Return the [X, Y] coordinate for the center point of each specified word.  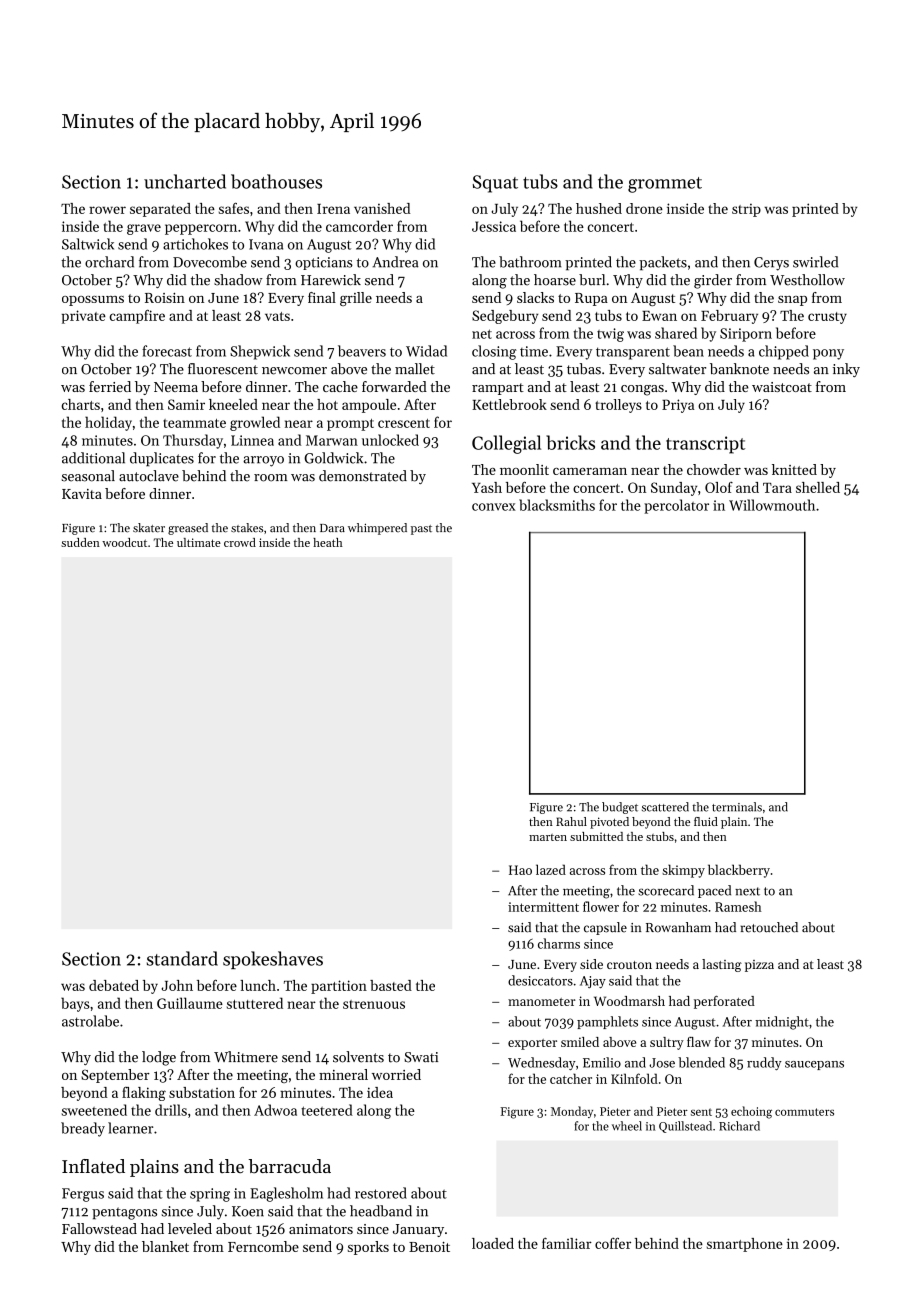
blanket [165, 1246]
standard [182, 958]
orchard [109, 262]
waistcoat [782, 387]
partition [339, 987]
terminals [737, 807]
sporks [368, 1248]
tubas [584, 369]
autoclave [149, 476]
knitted [794, 469]
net [482, 334]
